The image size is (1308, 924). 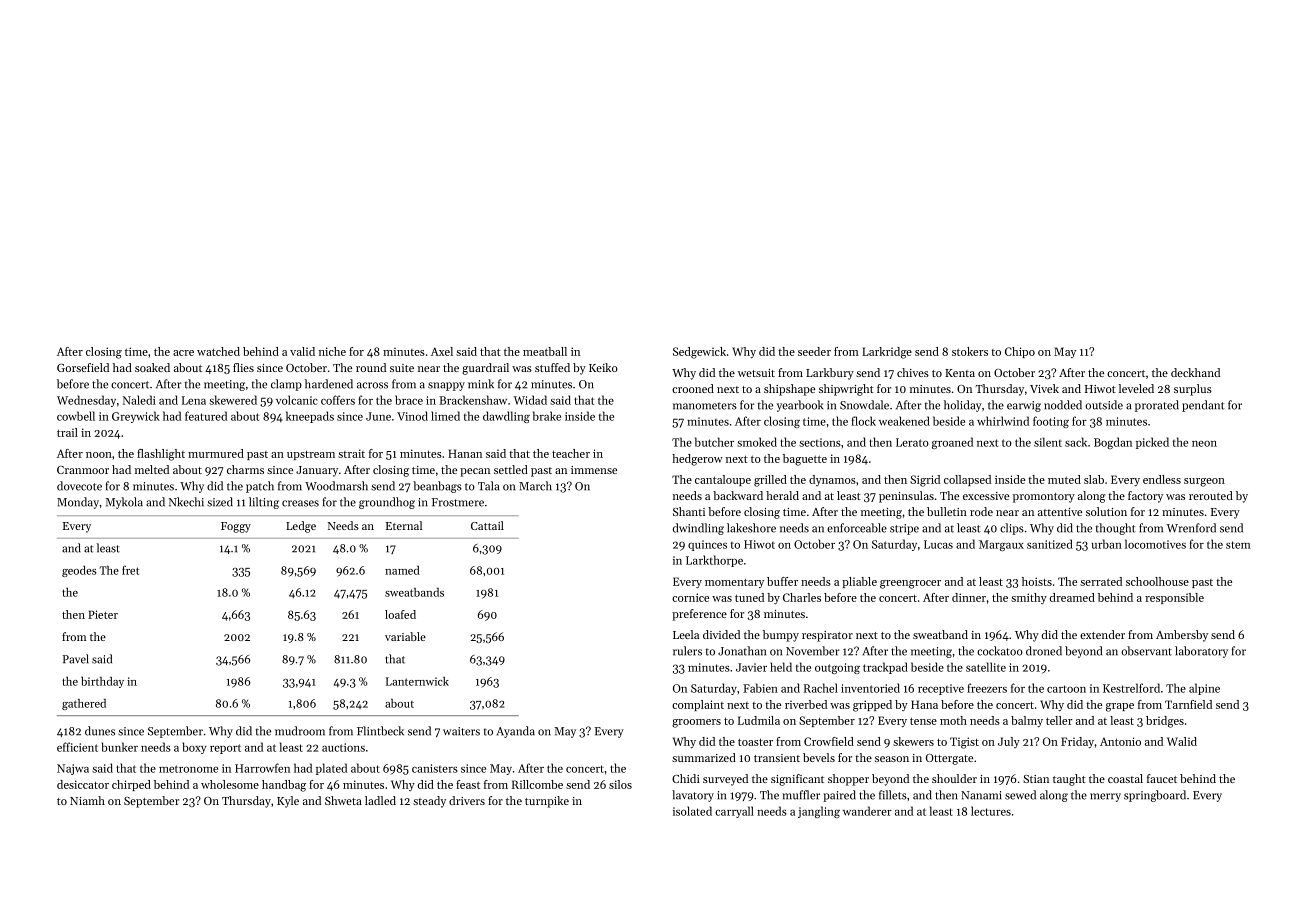 I want to click on Kestrelford, so click(x=1131, y=688).
